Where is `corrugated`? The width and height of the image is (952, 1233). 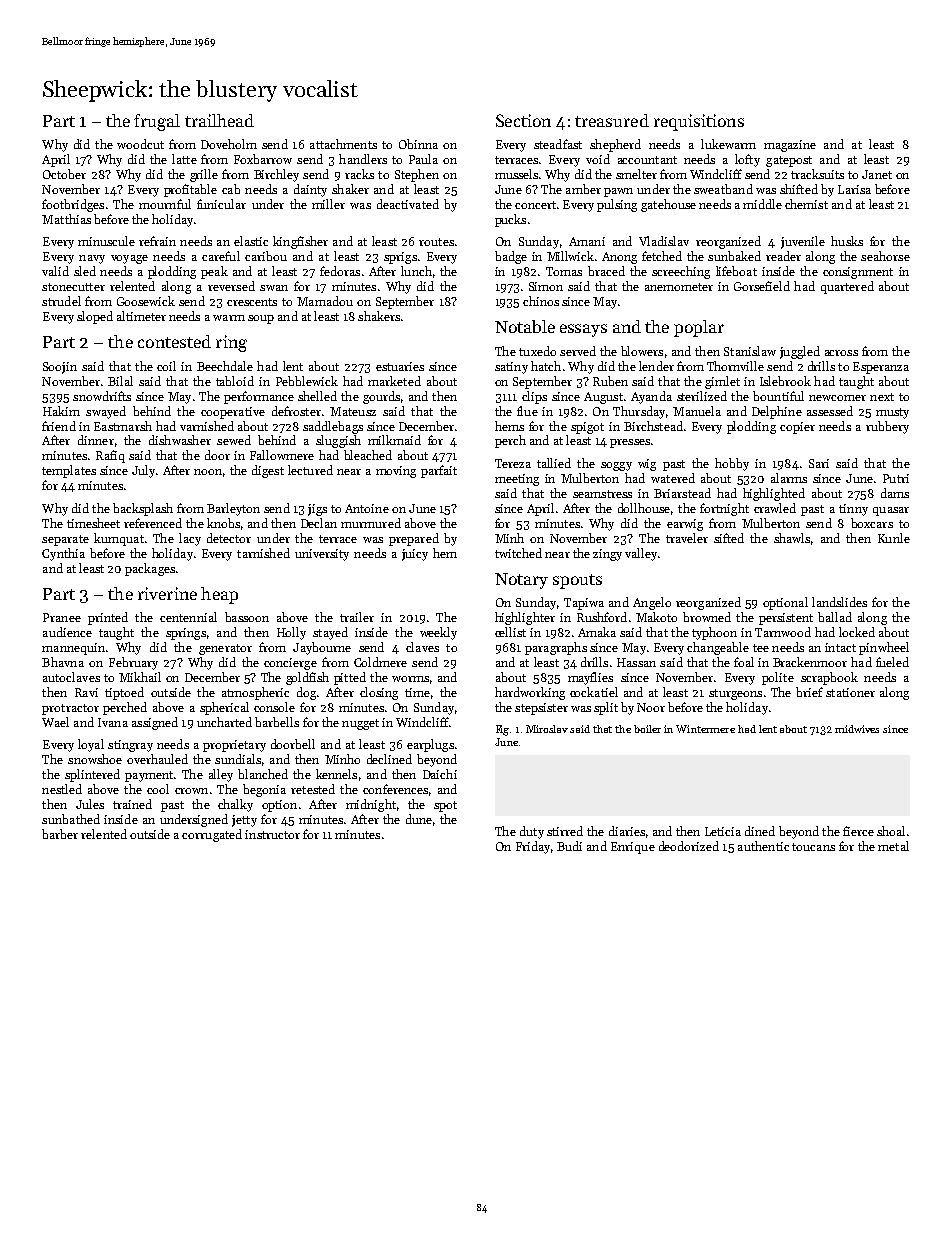 corrugated is located at coordinates (212, 835).
